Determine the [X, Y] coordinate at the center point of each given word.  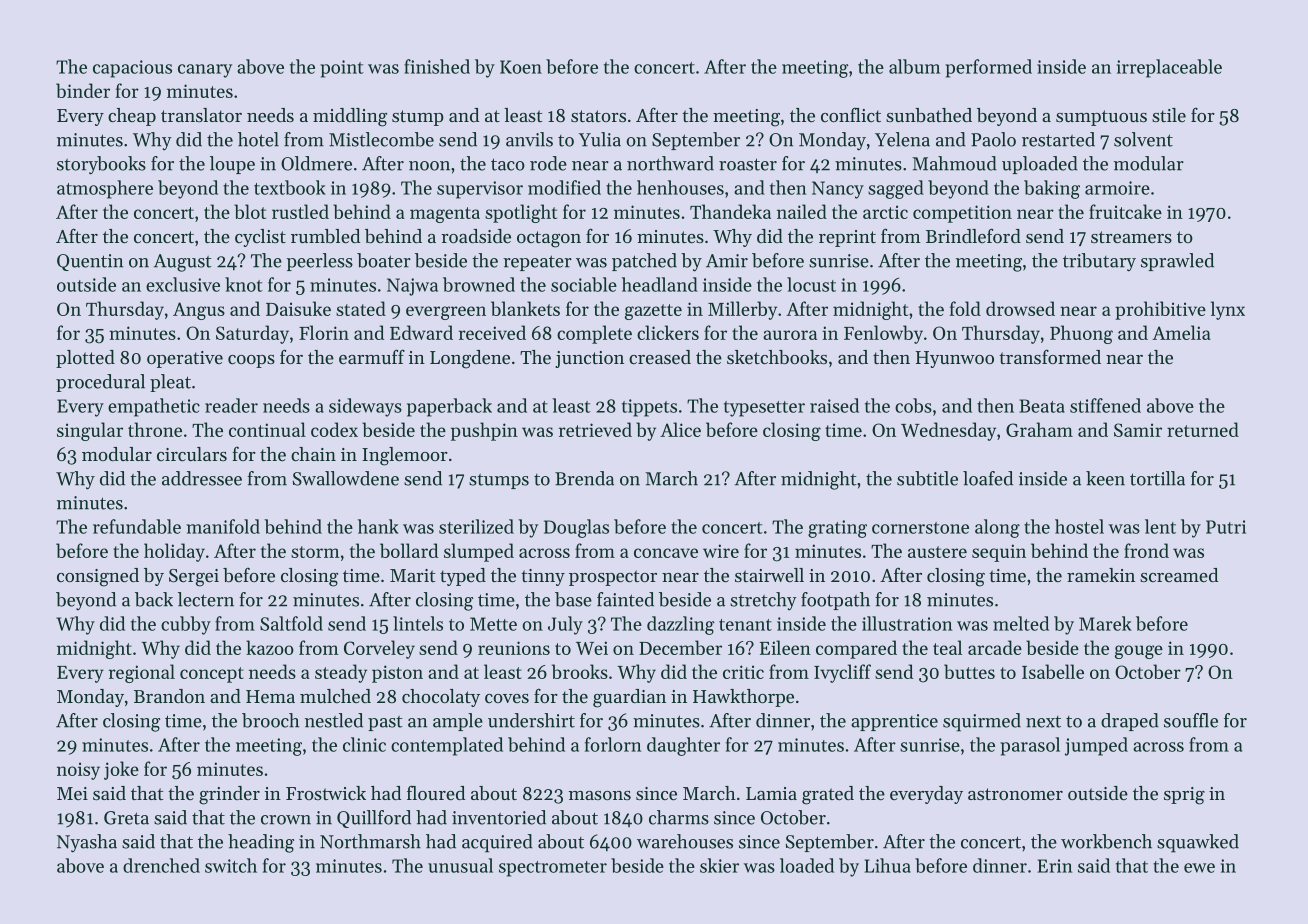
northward [670, 163]
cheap [132, 117]
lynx [1228, 310]
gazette [653, 312]
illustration [907, 623]
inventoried [499, 817]
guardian [629, 698]
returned [1203, 429]
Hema [270, 696]
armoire [1117, 188]
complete [594, 334]
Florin [324, 332]
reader [231, 405]
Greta [126, 818]
